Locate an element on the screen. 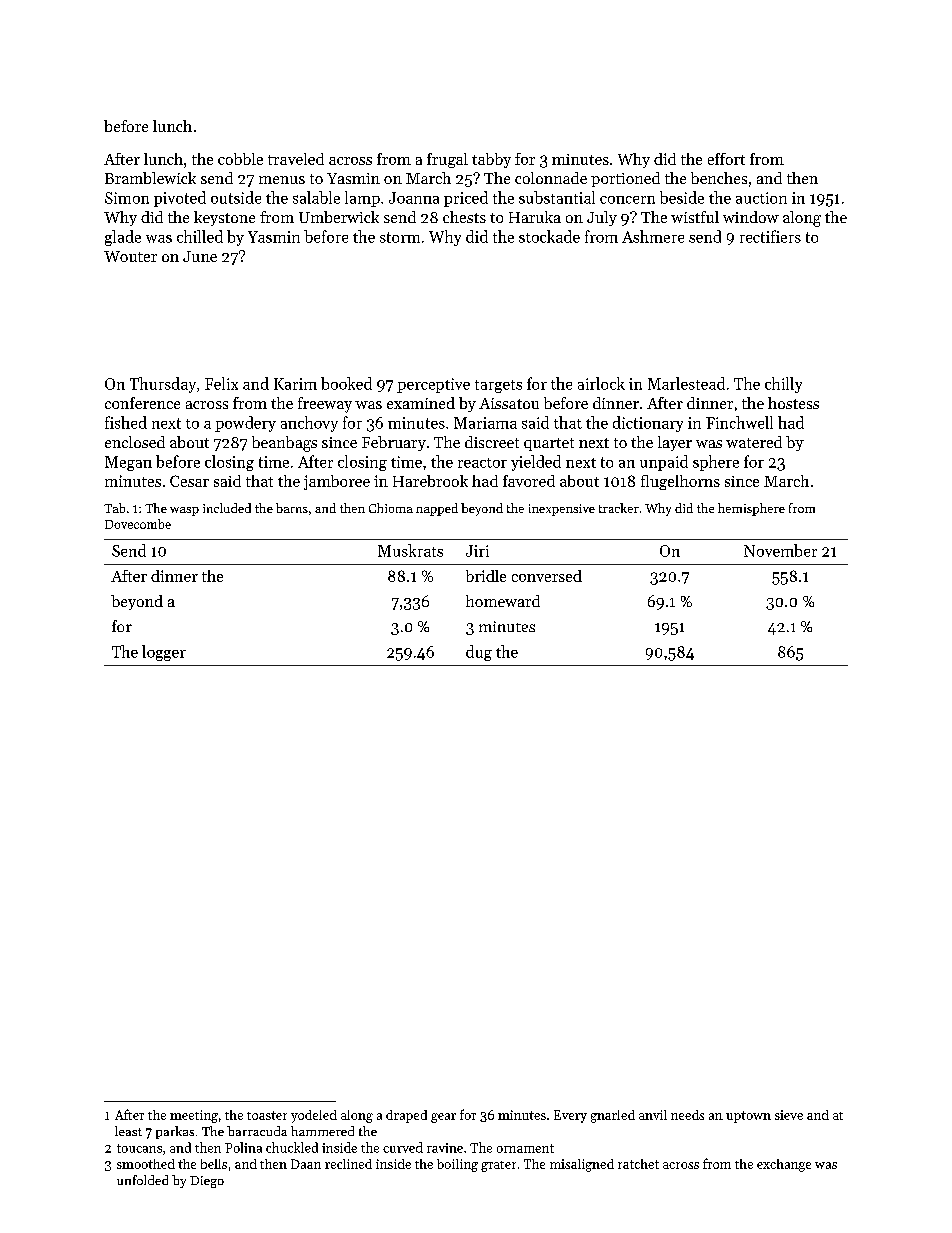 This screenshot has width=952, height=1233. sieve is located at coordinates (789, 1115).
